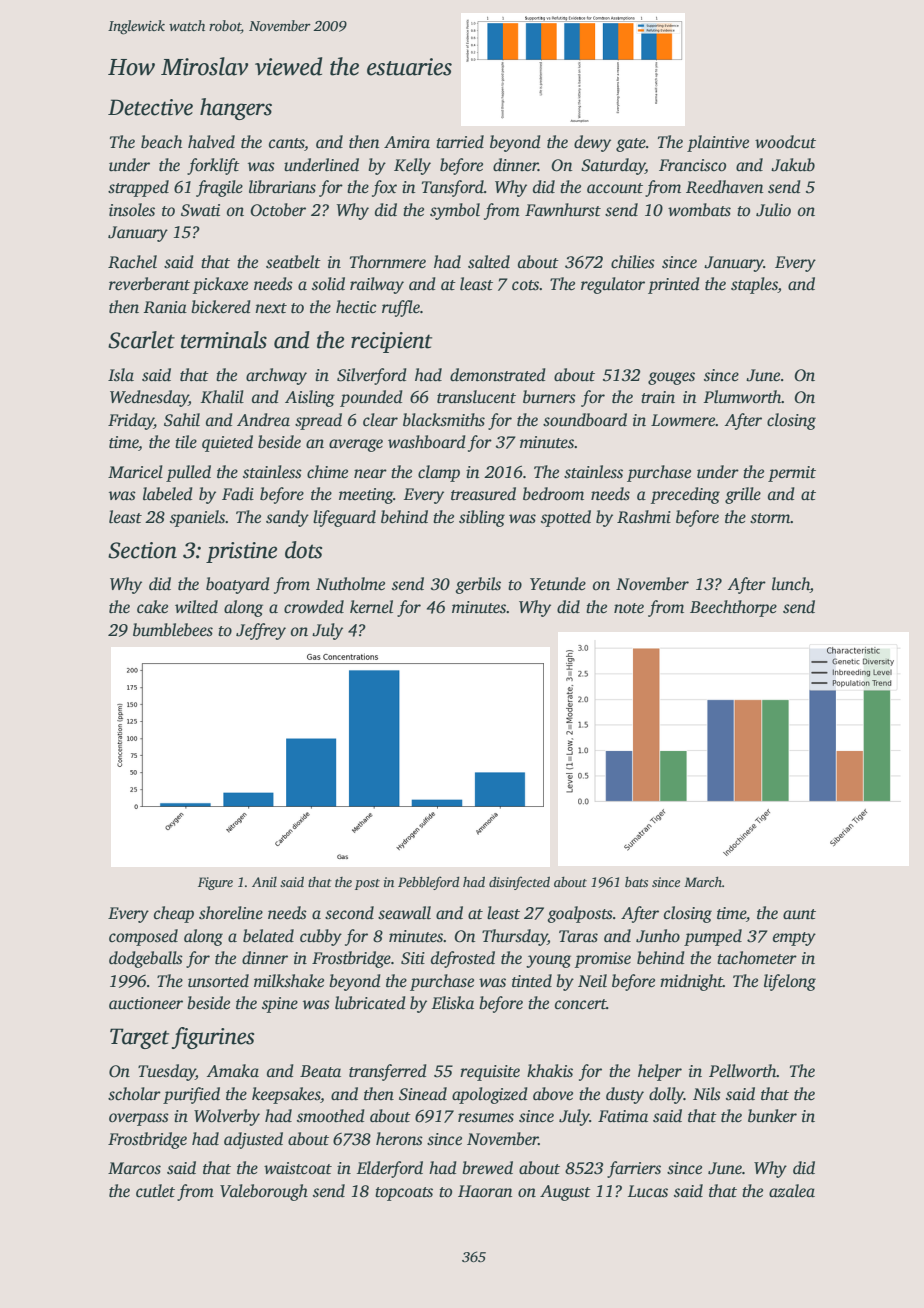  I want to click on Neil, so click(592, 981).
